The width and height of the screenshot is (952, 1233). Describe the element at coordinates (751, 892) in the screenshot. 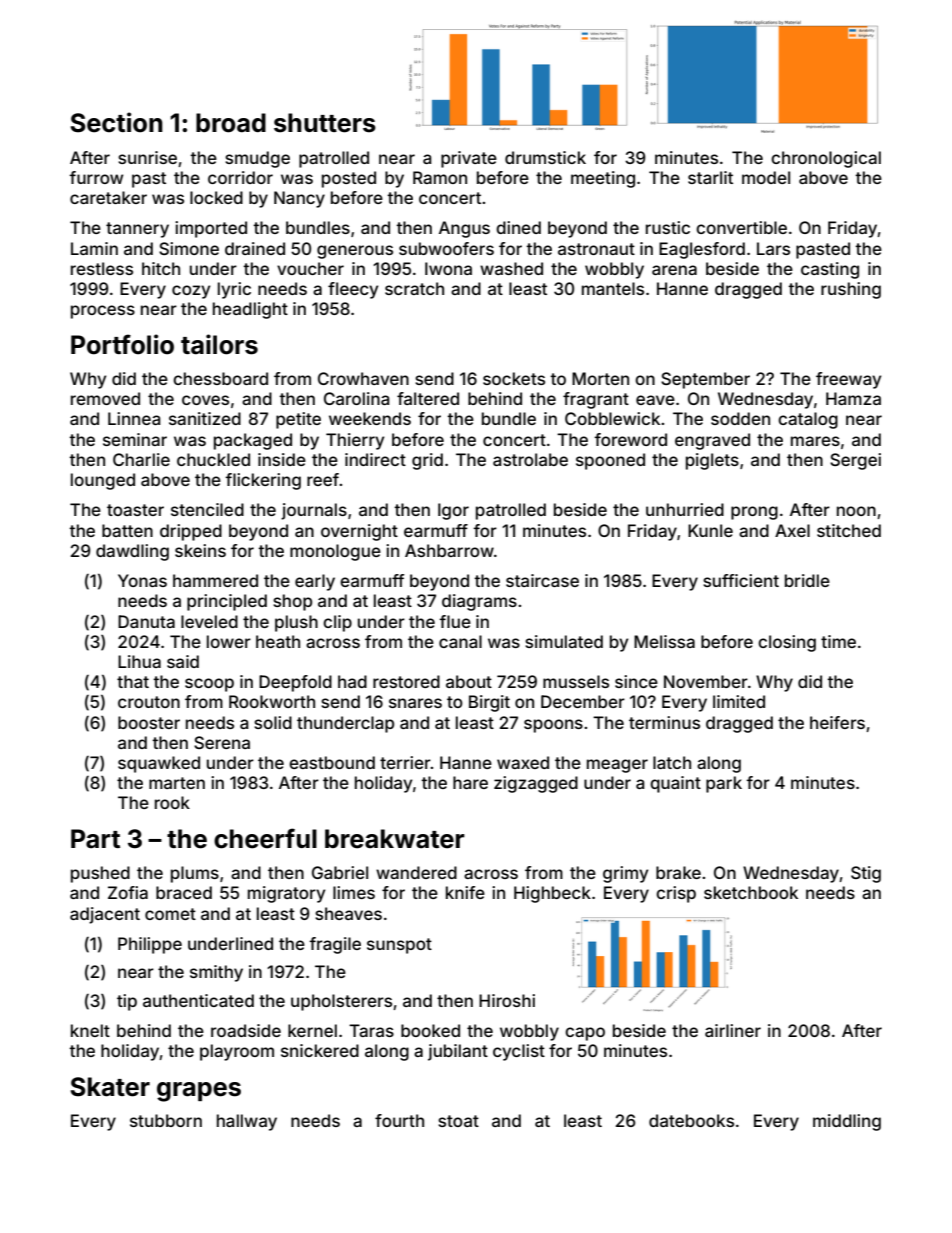

I see `sketchbook` at that location.
